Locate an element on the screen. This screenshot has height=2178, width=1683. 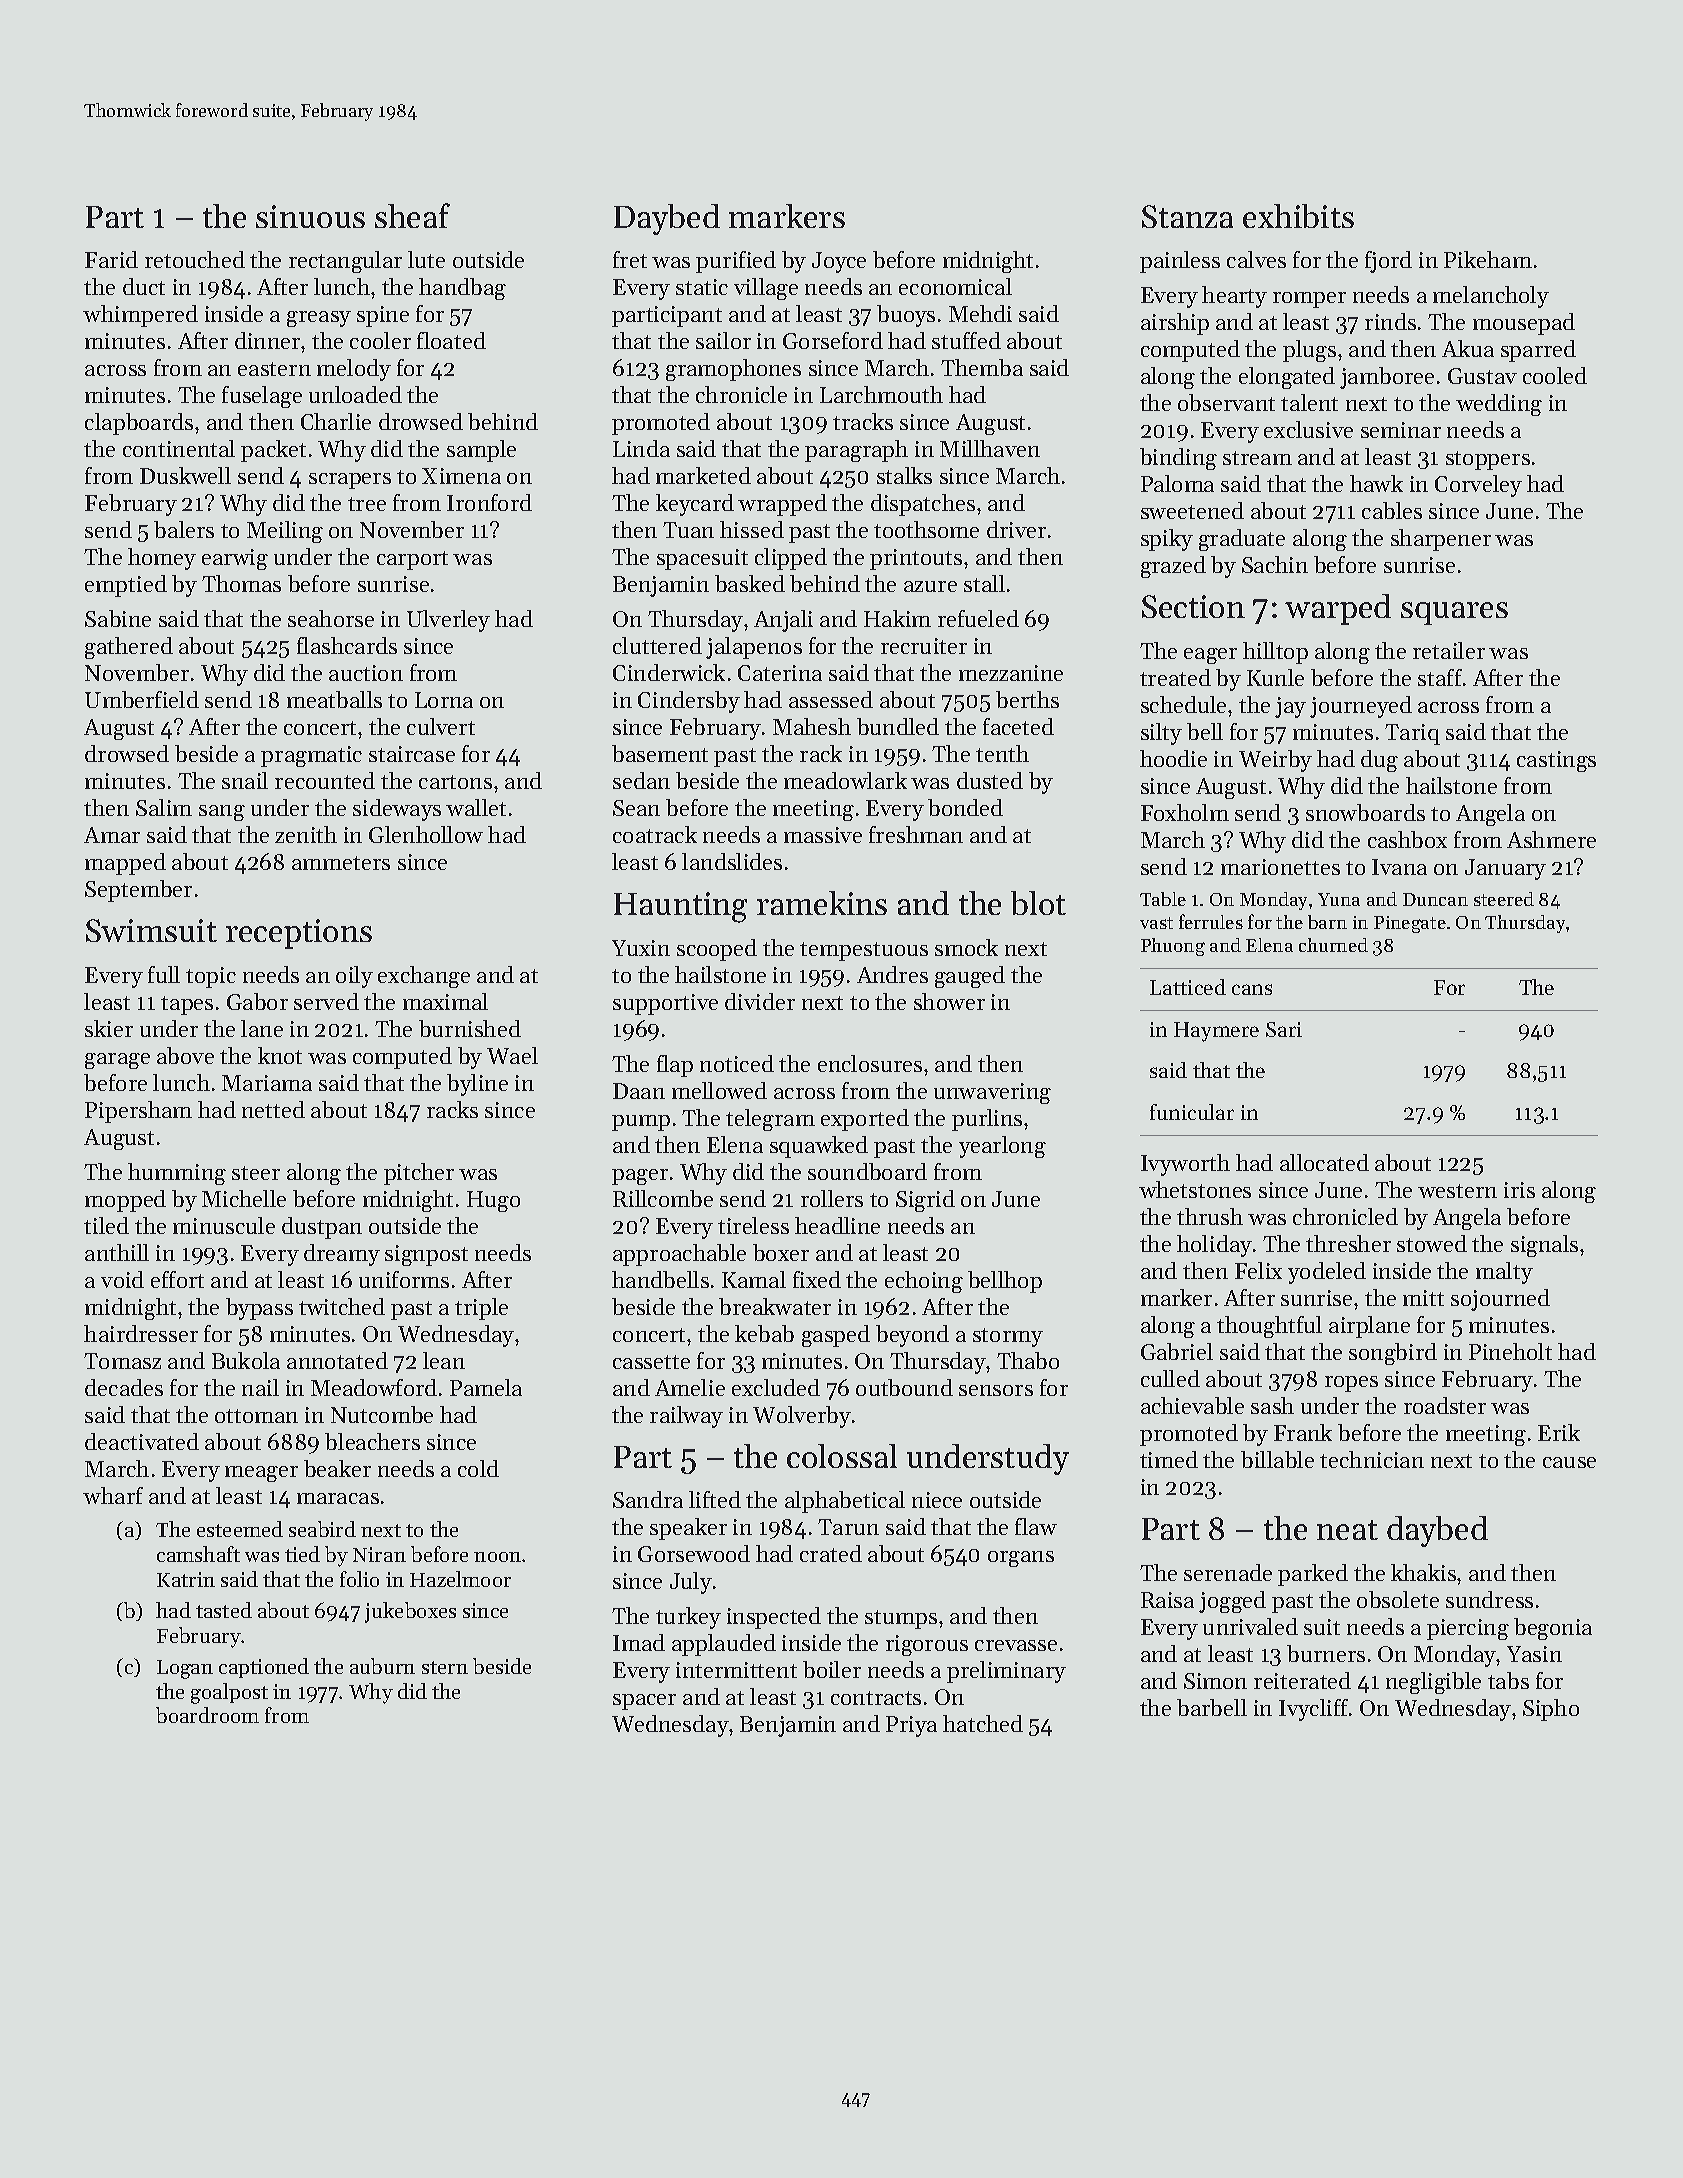
Meiling is located at coordinates (285, 532).
